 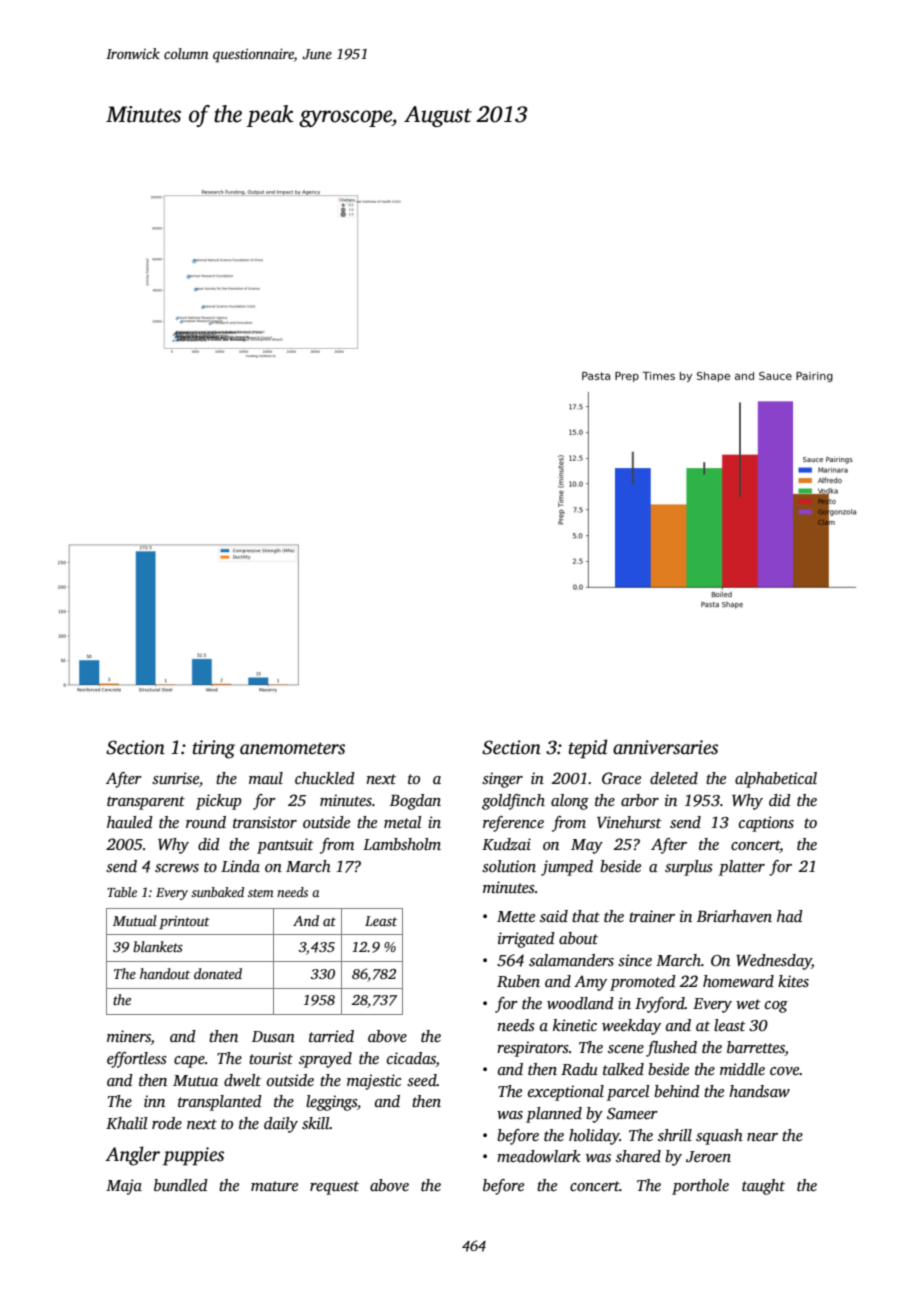 What do you see at coordinates (137, 1060) in the image?
I see `effortless` at bounding box center [137, 1060].
